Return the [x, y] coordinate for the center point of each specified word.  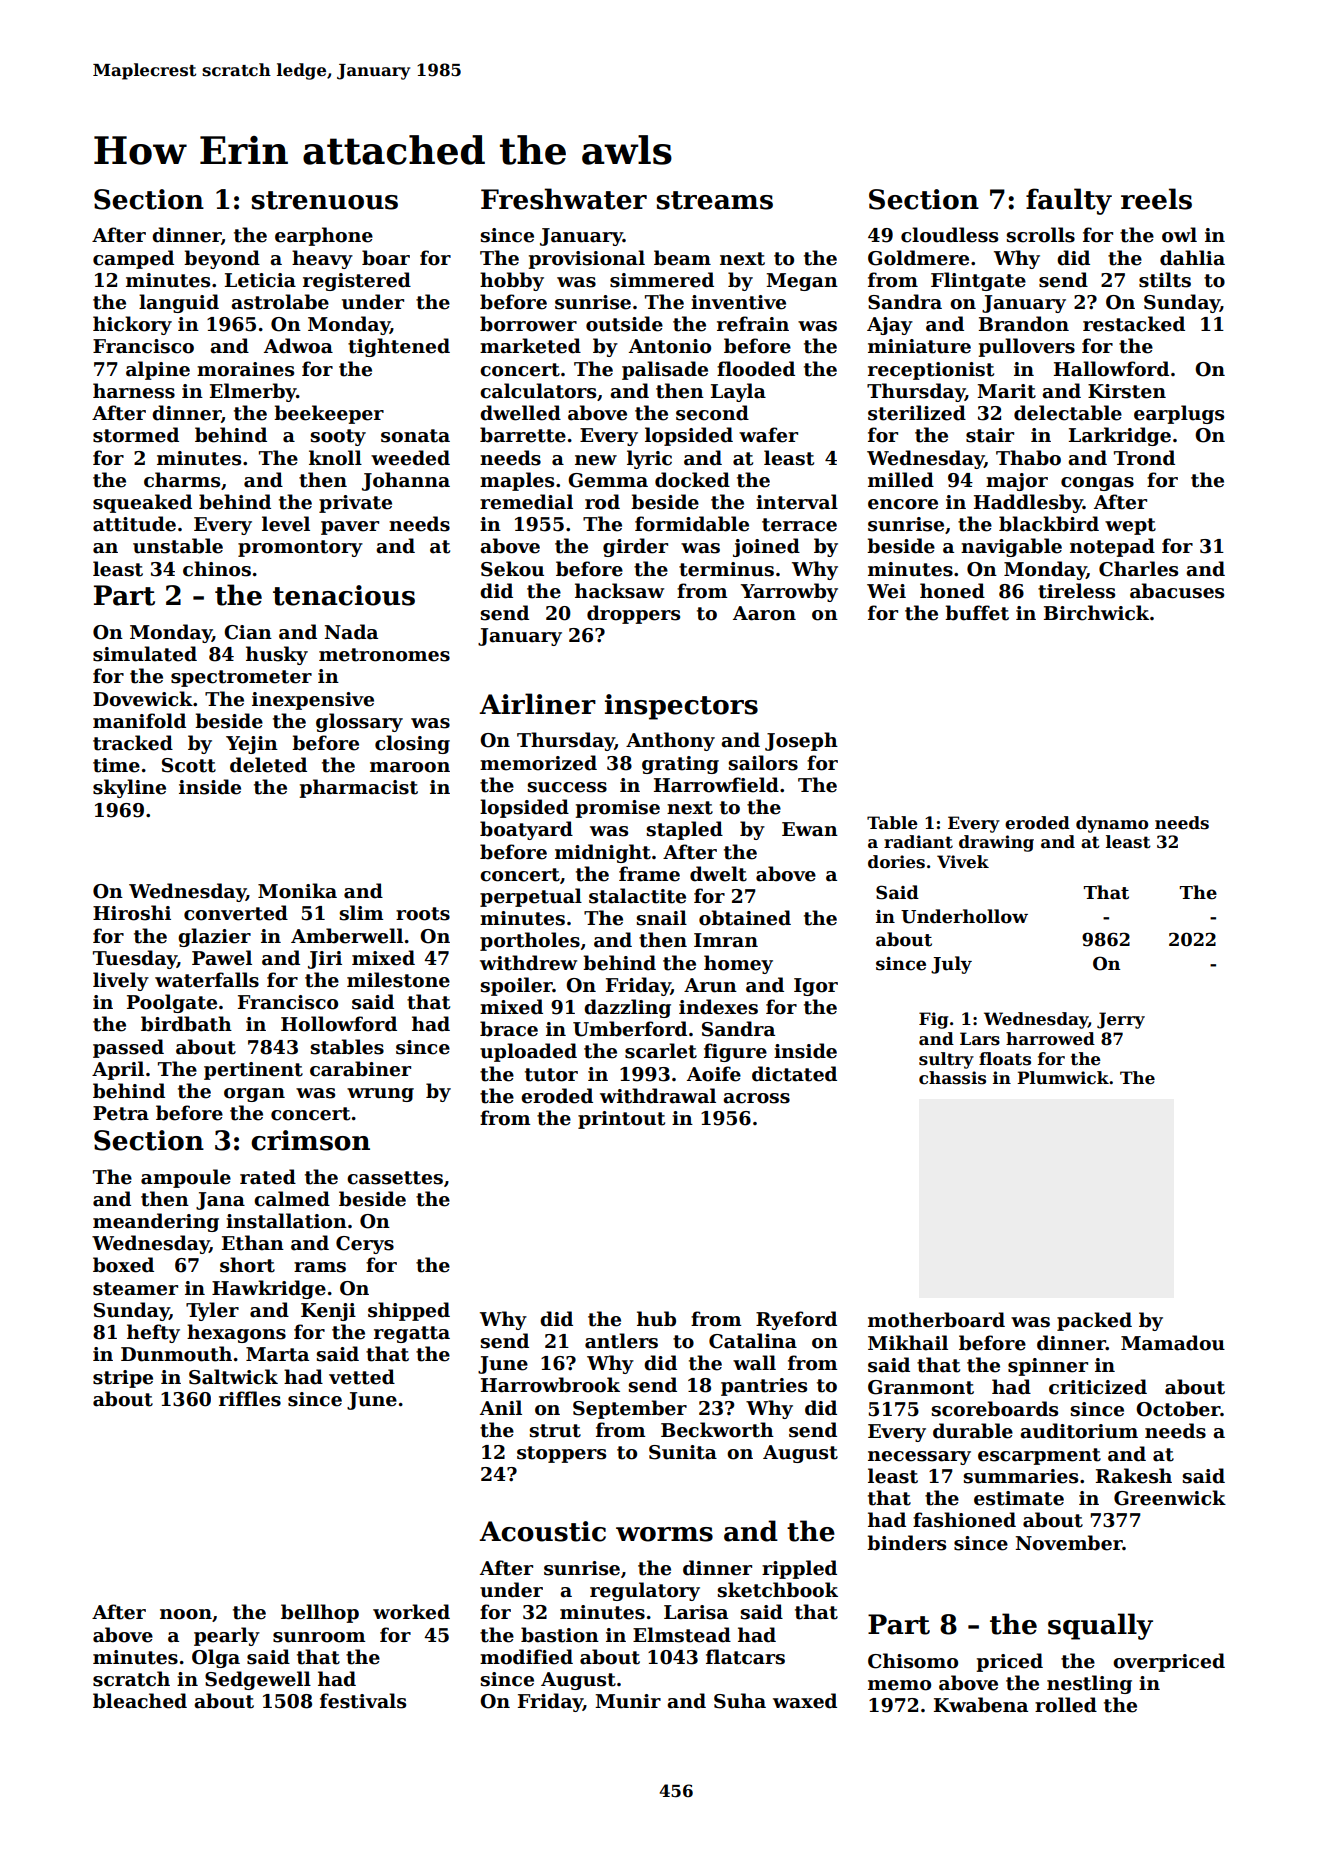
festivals [363, 1701]
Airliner [537, 704]
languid [179, 303]
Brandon [1024, 324]
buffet [977, 613]
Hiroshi [132, 913]
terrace [799, 525]
